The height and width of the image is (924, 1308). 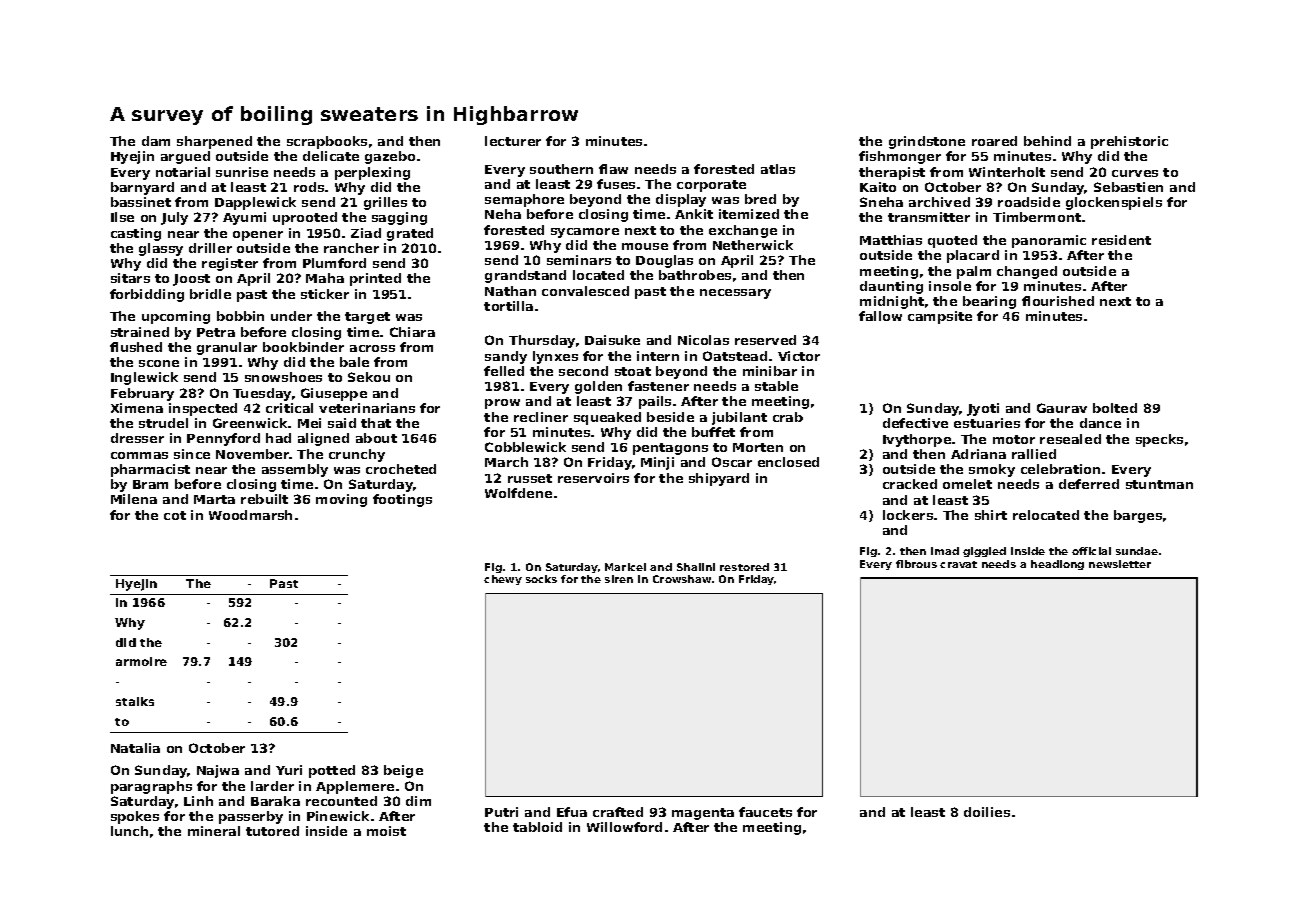 What do you see at coordinates (412, 332) in the image?
I see `Chiara` at bounding box center [412, 332].
